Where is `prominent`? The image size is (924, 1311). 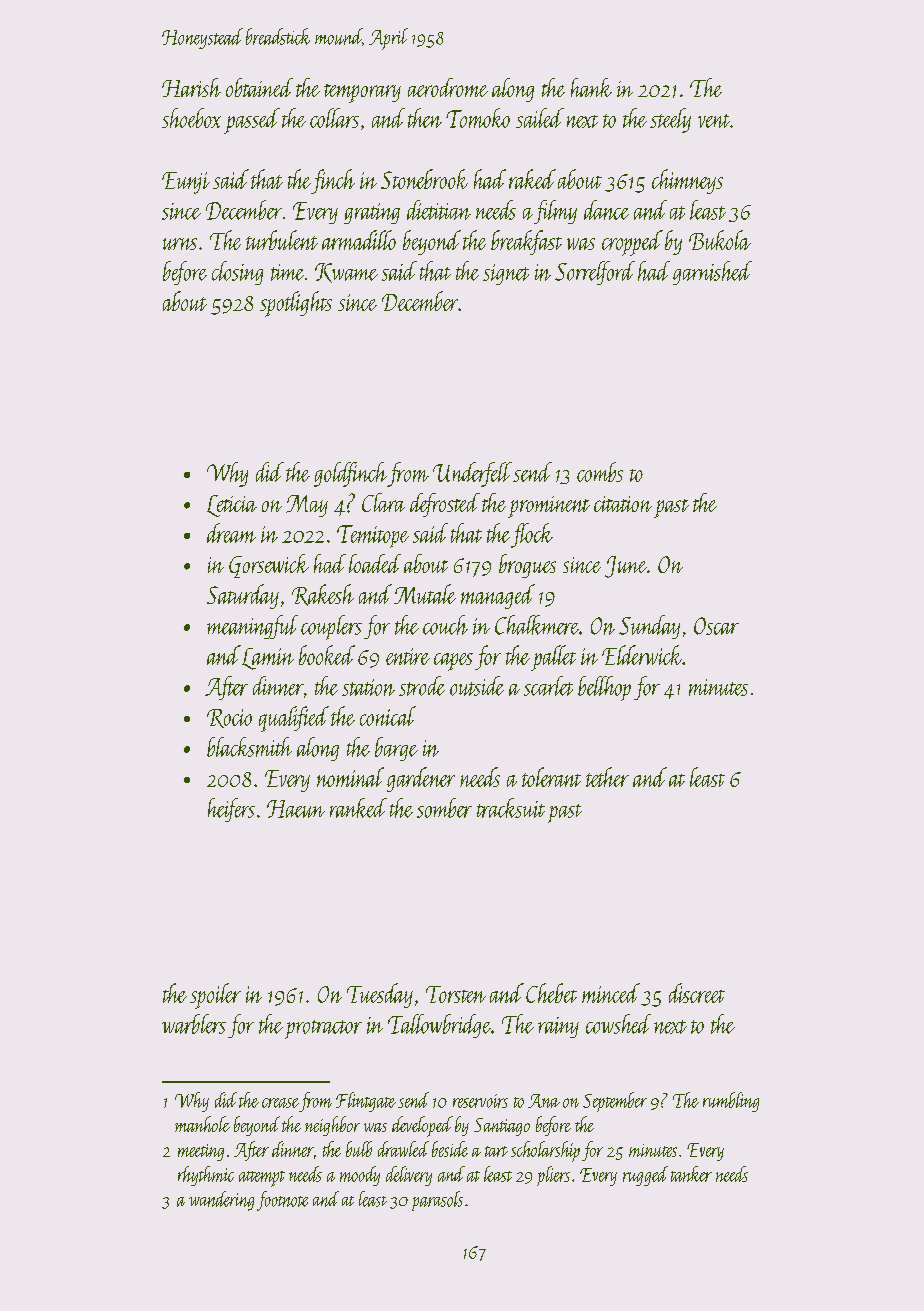
prominent is located at coordinates (549, 507).
